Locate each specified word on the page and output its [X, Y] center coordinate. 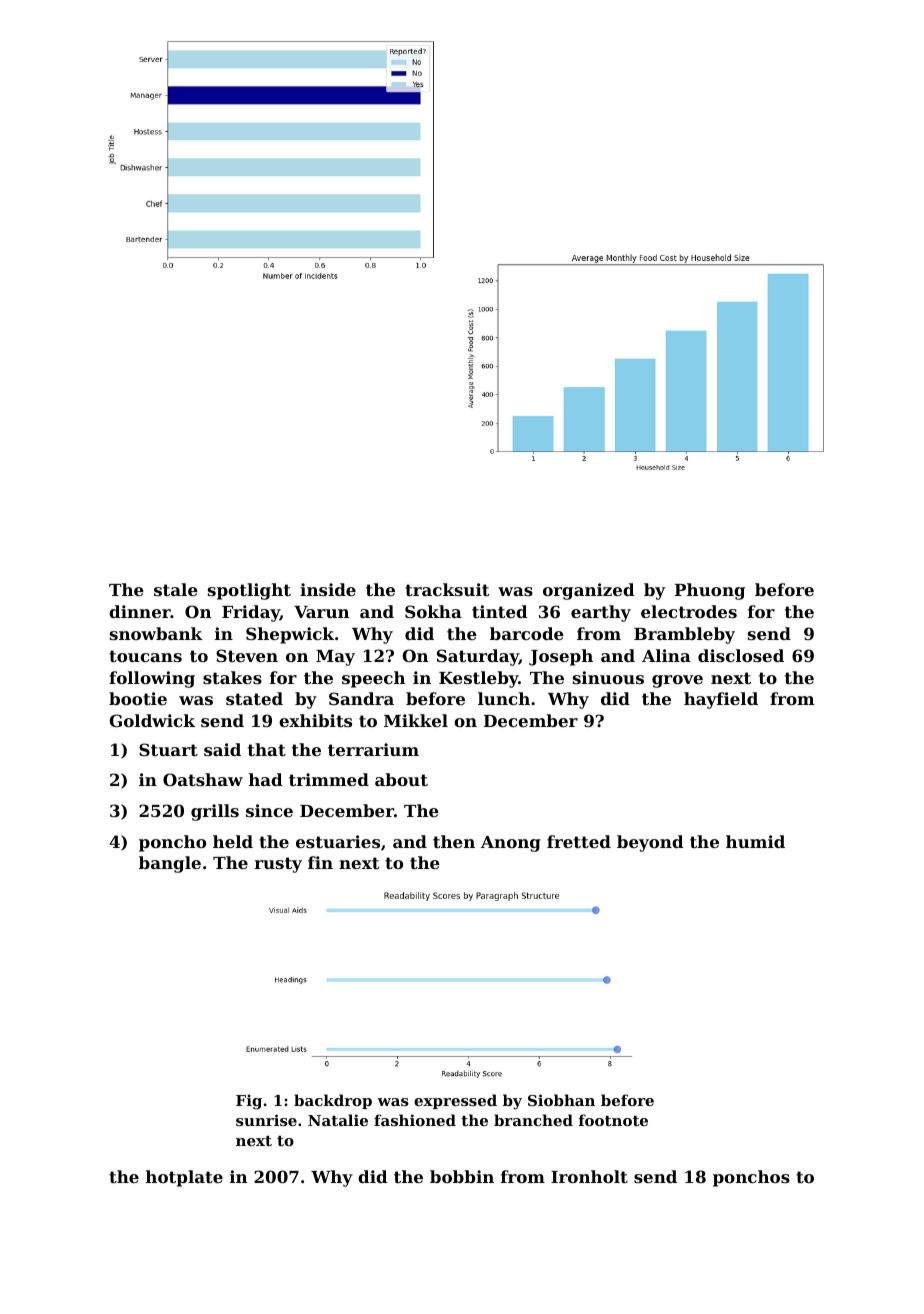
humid [755, 841]
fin [320, 862]
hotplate [184, 1178]
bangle [170, 864]
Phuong [710, 591]
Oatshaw [203, 779]
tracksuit [447, 589]
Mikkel [416, 720]
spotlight [249, 591]
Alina [666, 655]
